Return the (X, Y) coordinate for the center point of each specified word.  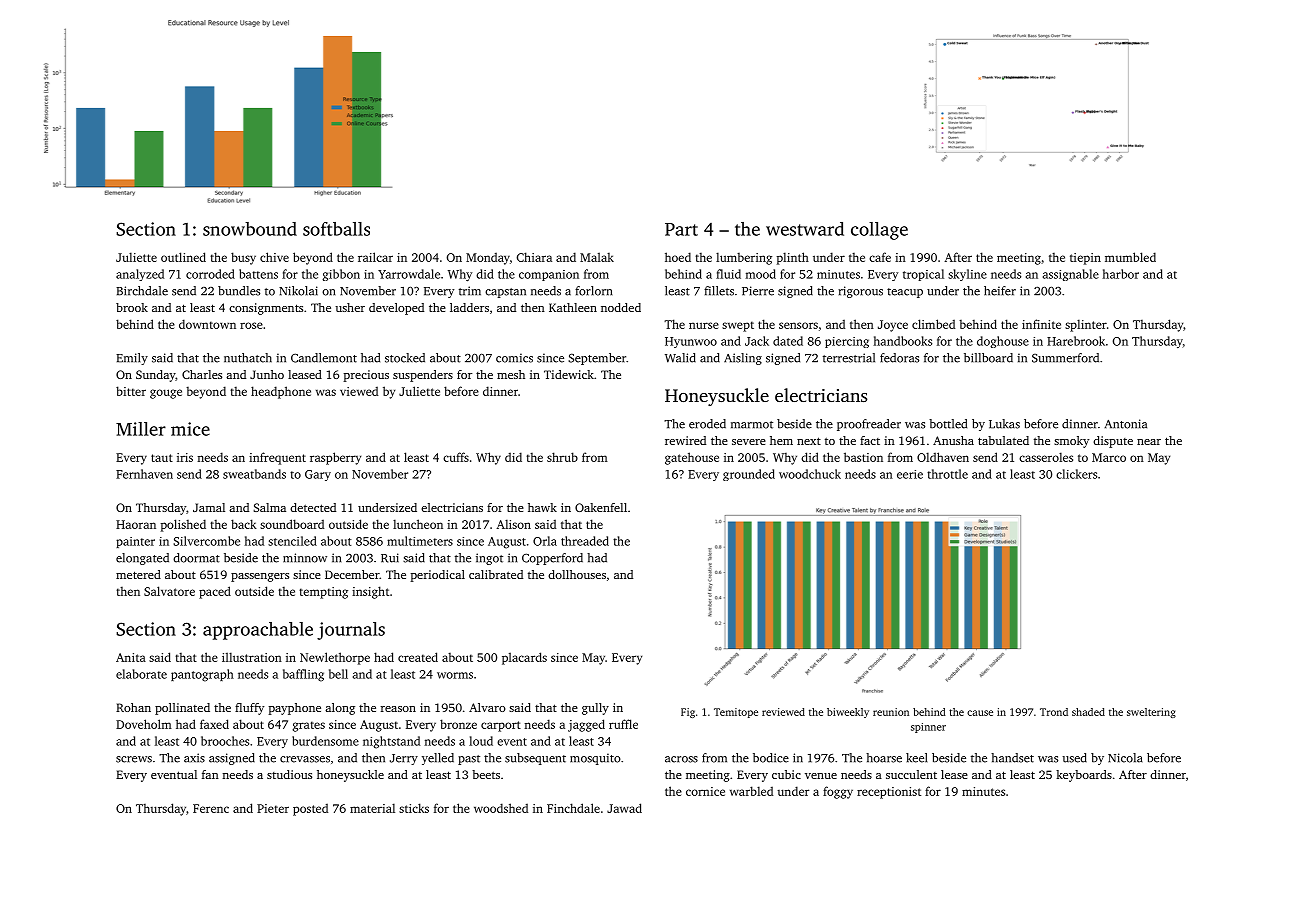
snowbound (250, 229)
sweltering (1151, 713)
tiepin (1085, 259)
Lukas (1004, 424)
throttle (947, 474)
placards (524, 658)
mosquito (595, 759)
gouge (166, 394)
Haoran (136, 524)
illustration (252, 657)
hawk (542, 507)
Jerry (404, 759)
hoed (678, 257)
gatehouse (692, 458)
